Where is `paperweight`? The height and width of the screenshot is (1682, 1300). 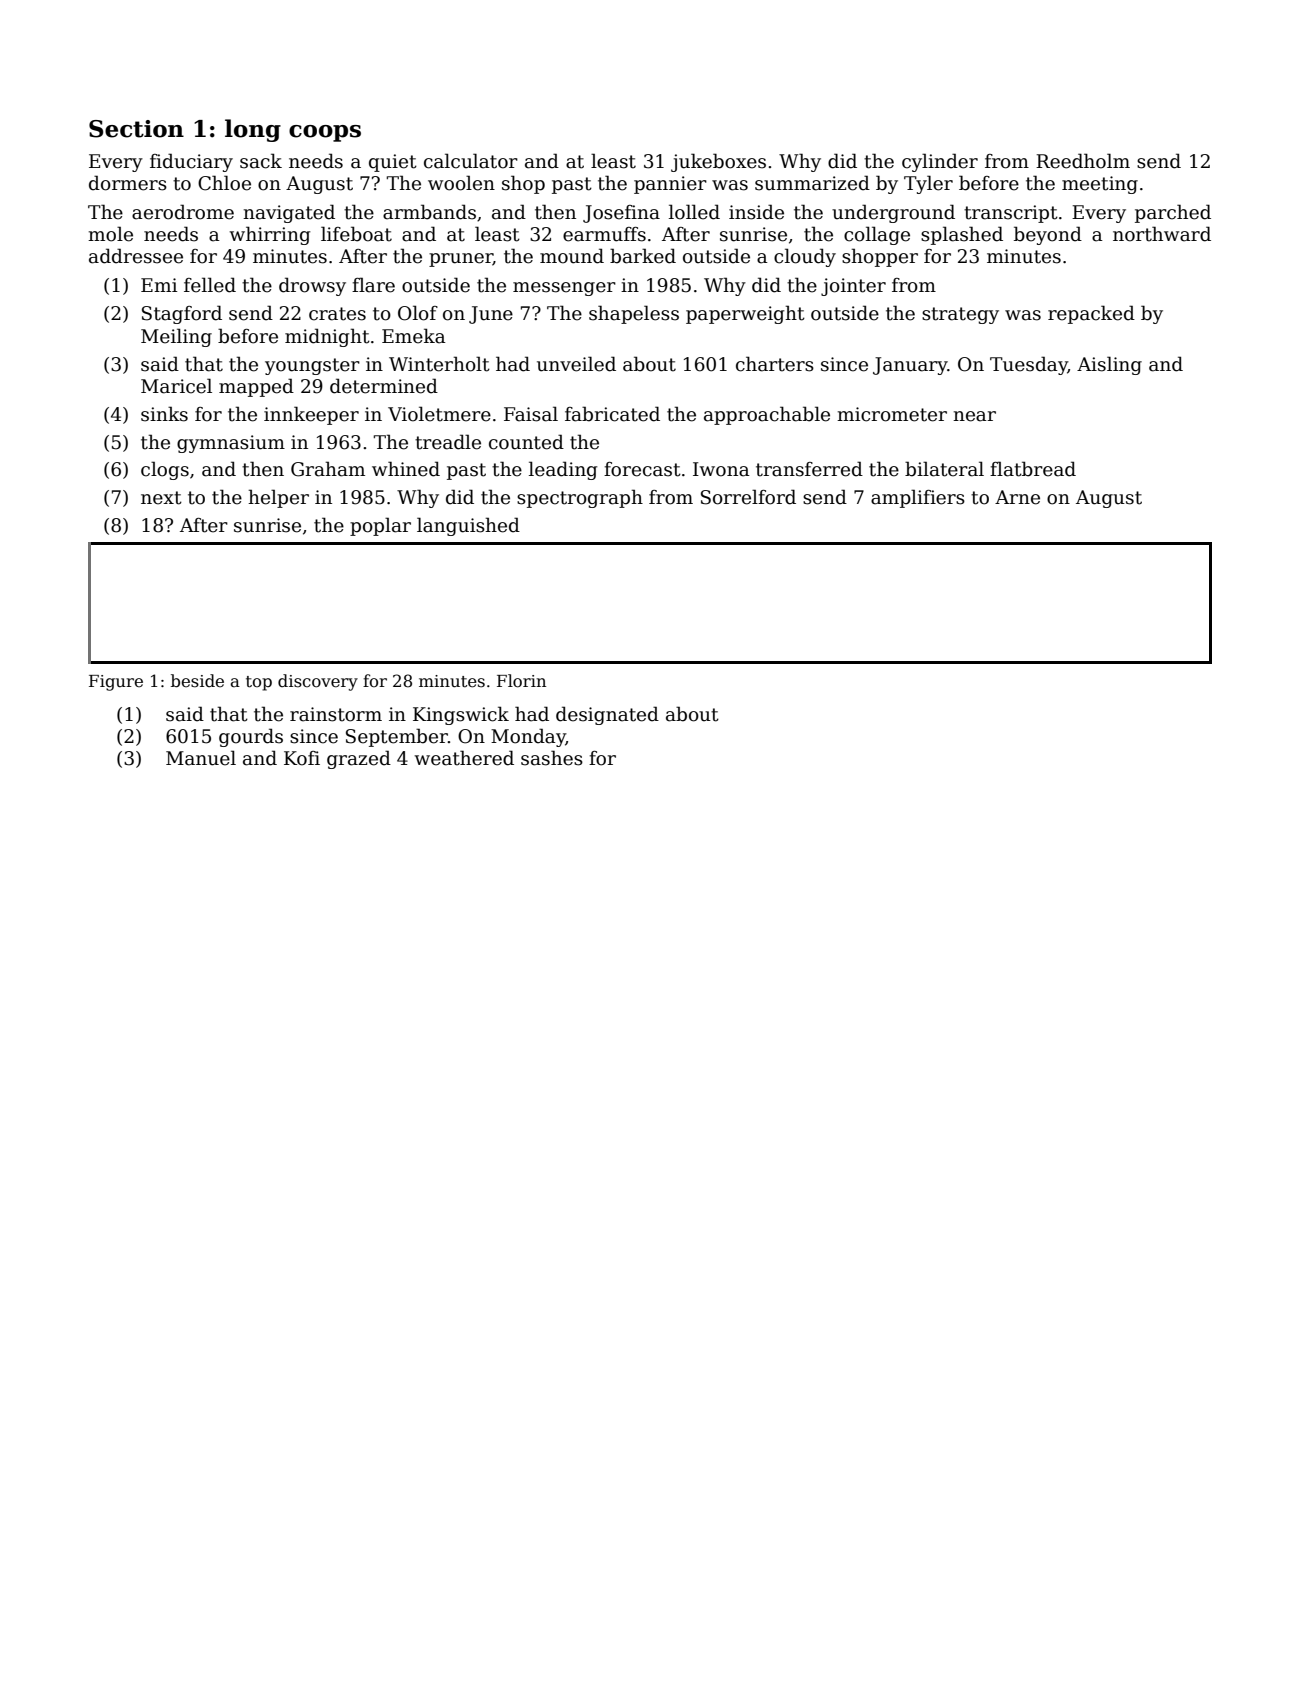 paperweight is located at coordinates (745, 314).
